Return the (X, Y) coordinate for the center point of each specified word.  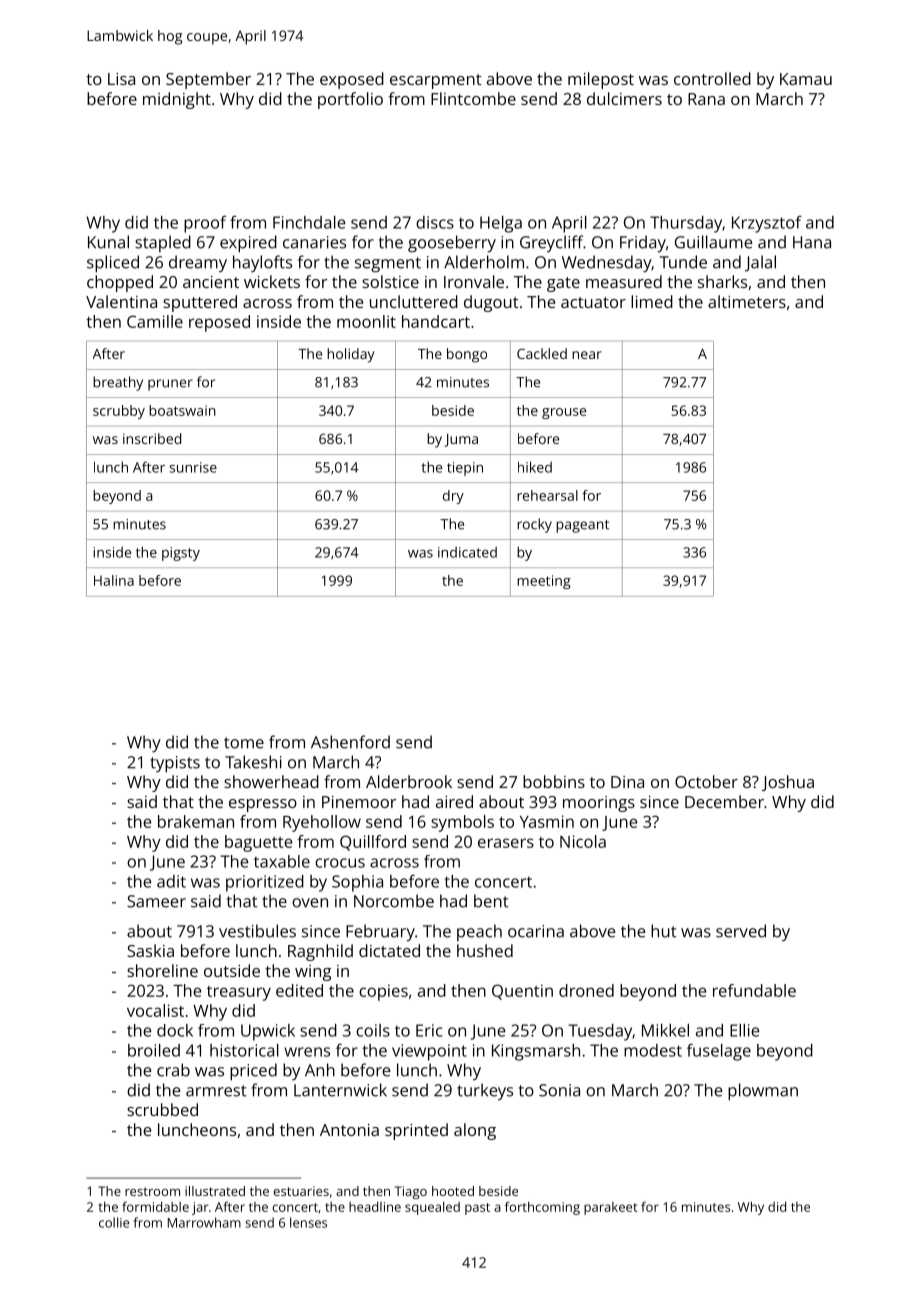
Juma (461, 440)
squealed (432, 1208)
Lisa (121, 79)
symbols (462, 823)
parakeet (611, 1208)
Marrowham (204, 1222)
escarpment (436, 81)
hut (664, 931)
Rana (706, 99)
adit (171, 881)
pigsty (181, 554)
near (587, 355)
